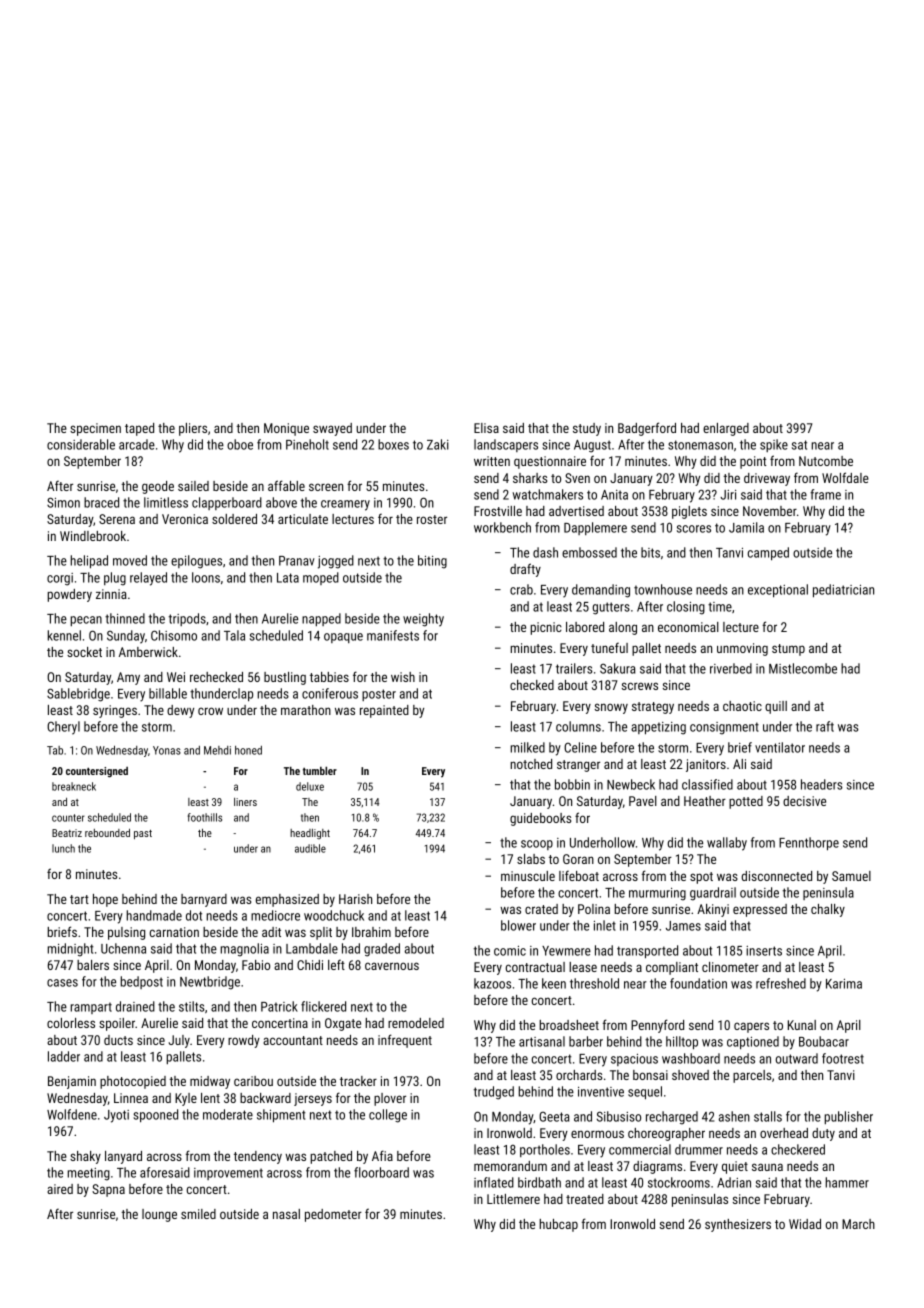 The image size is (924, 1308). Describe the element at coordinates (438, 444) in the screenshot. I see `Zaki` at that location.
